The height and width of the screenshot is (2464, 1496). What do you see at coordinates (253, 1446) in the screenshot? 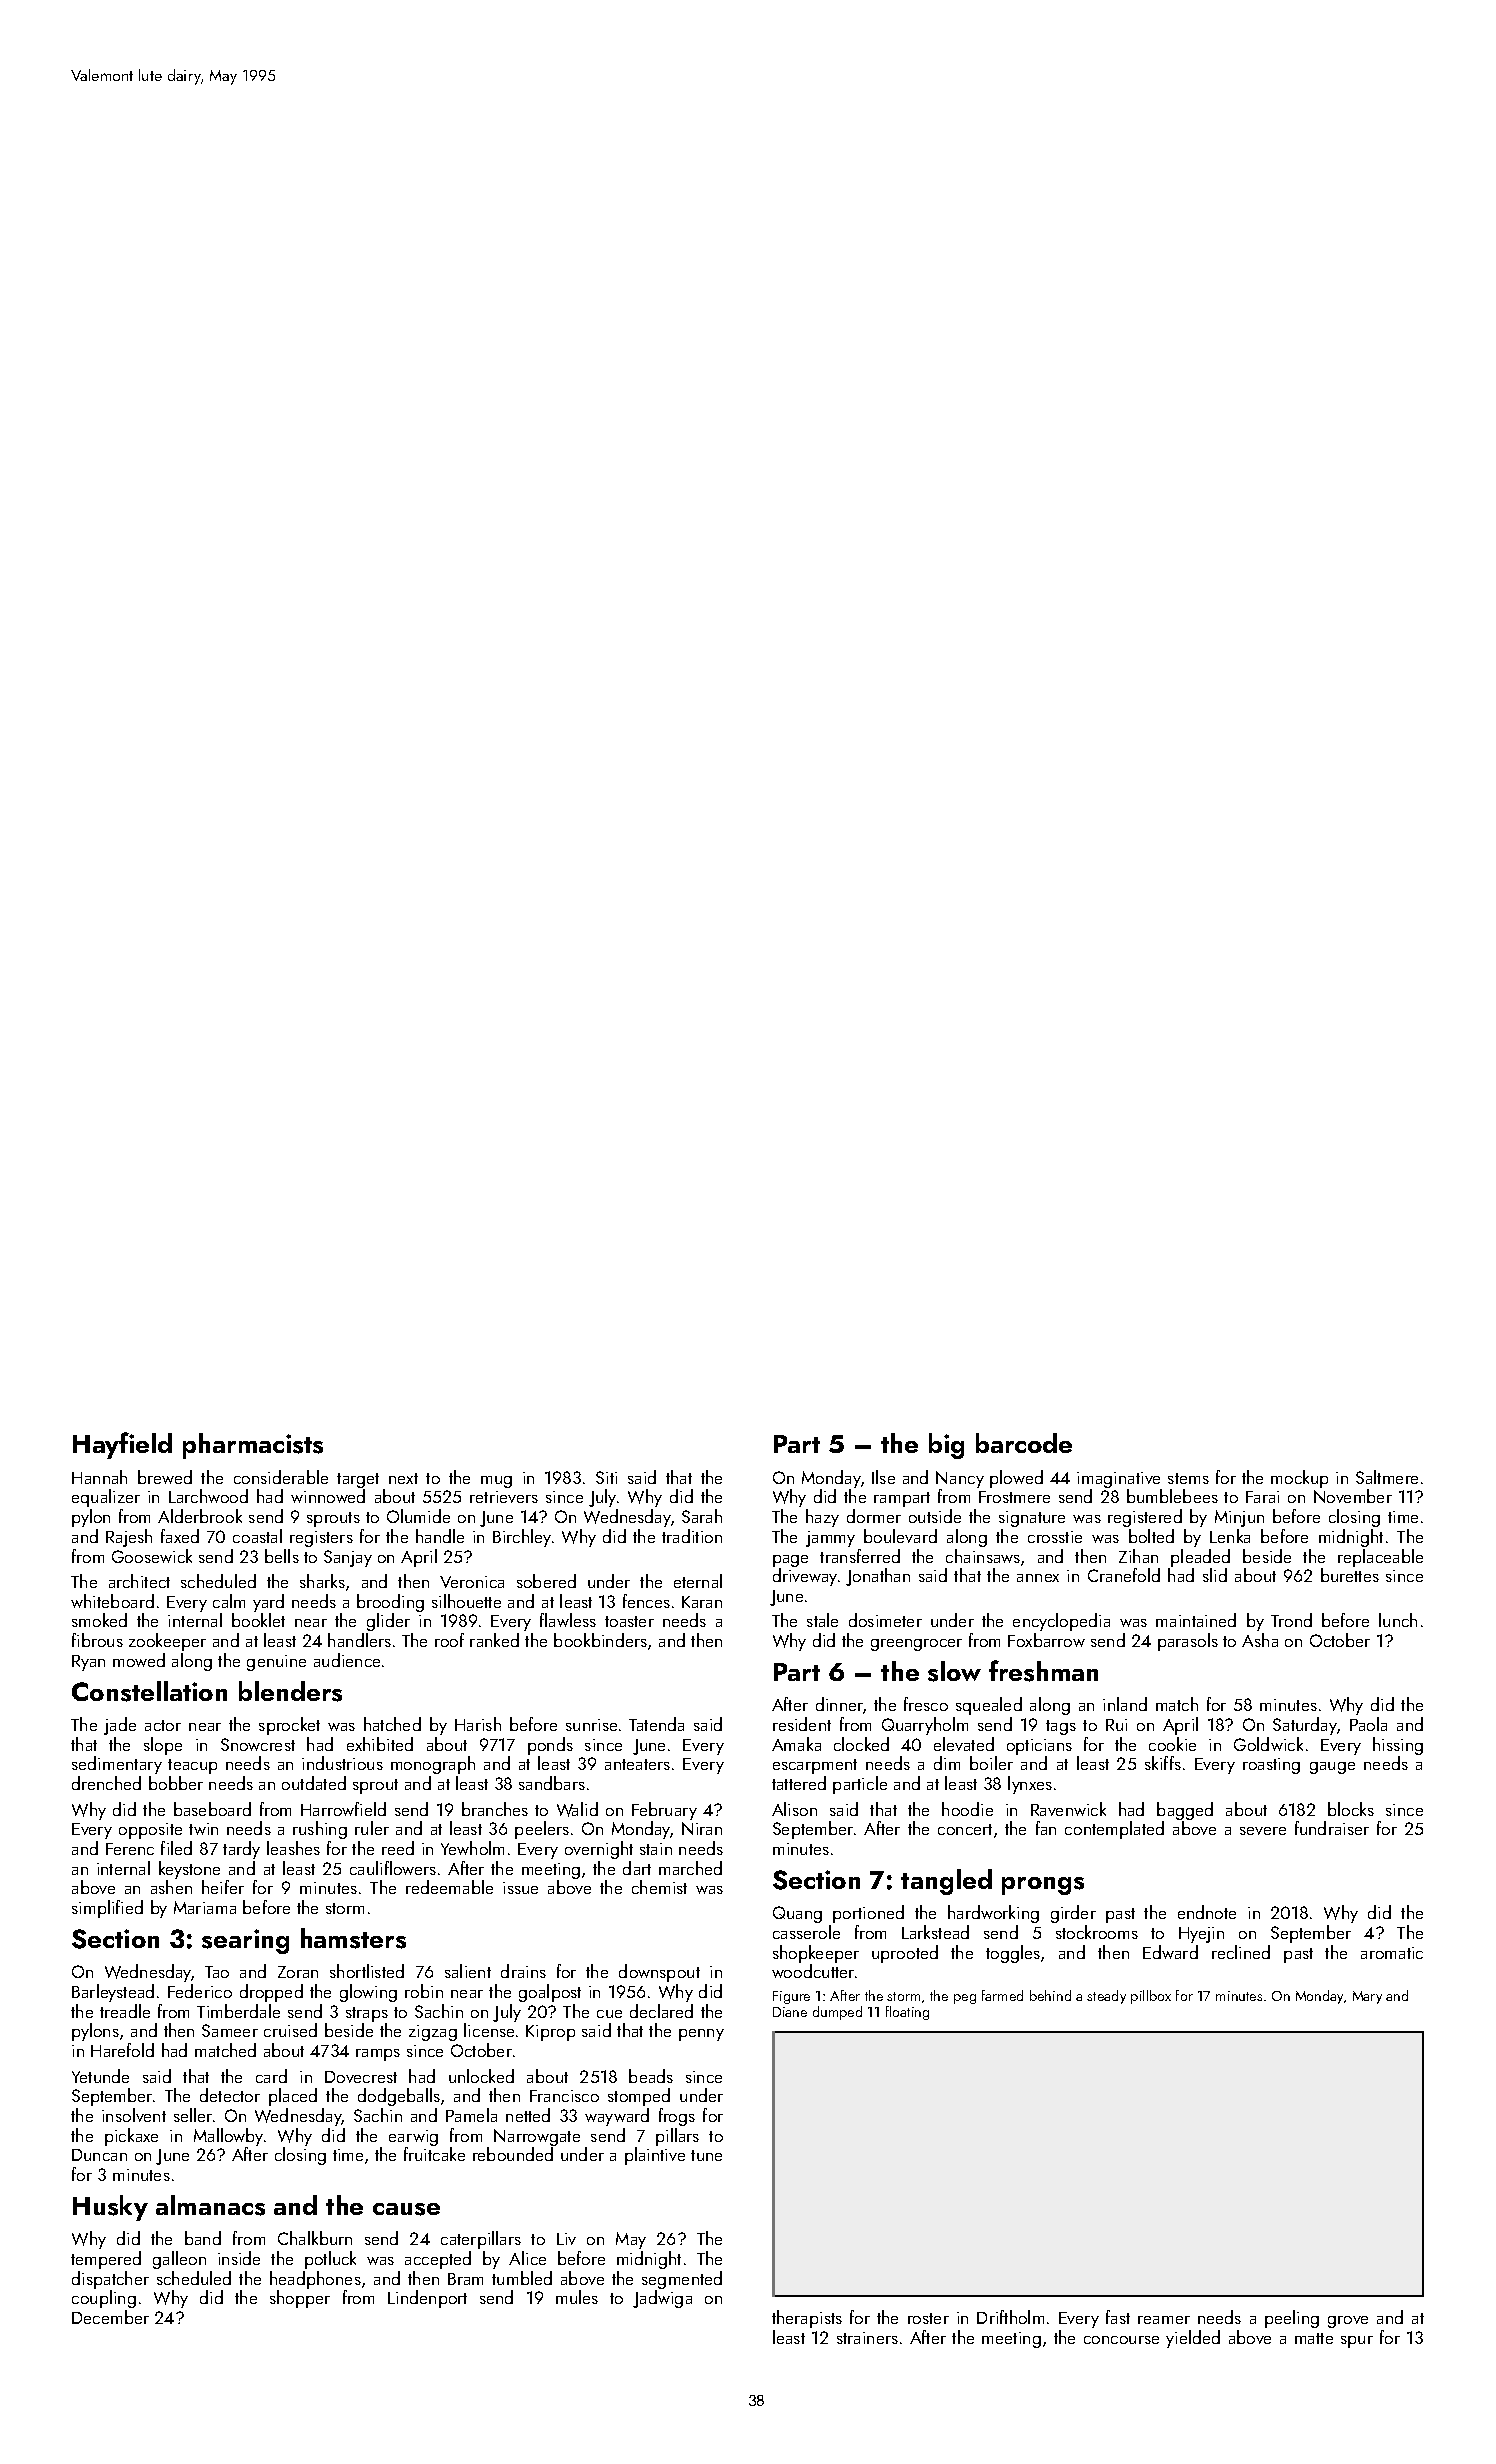
I see `pharmacists` at bounding box center [253, 1446].
